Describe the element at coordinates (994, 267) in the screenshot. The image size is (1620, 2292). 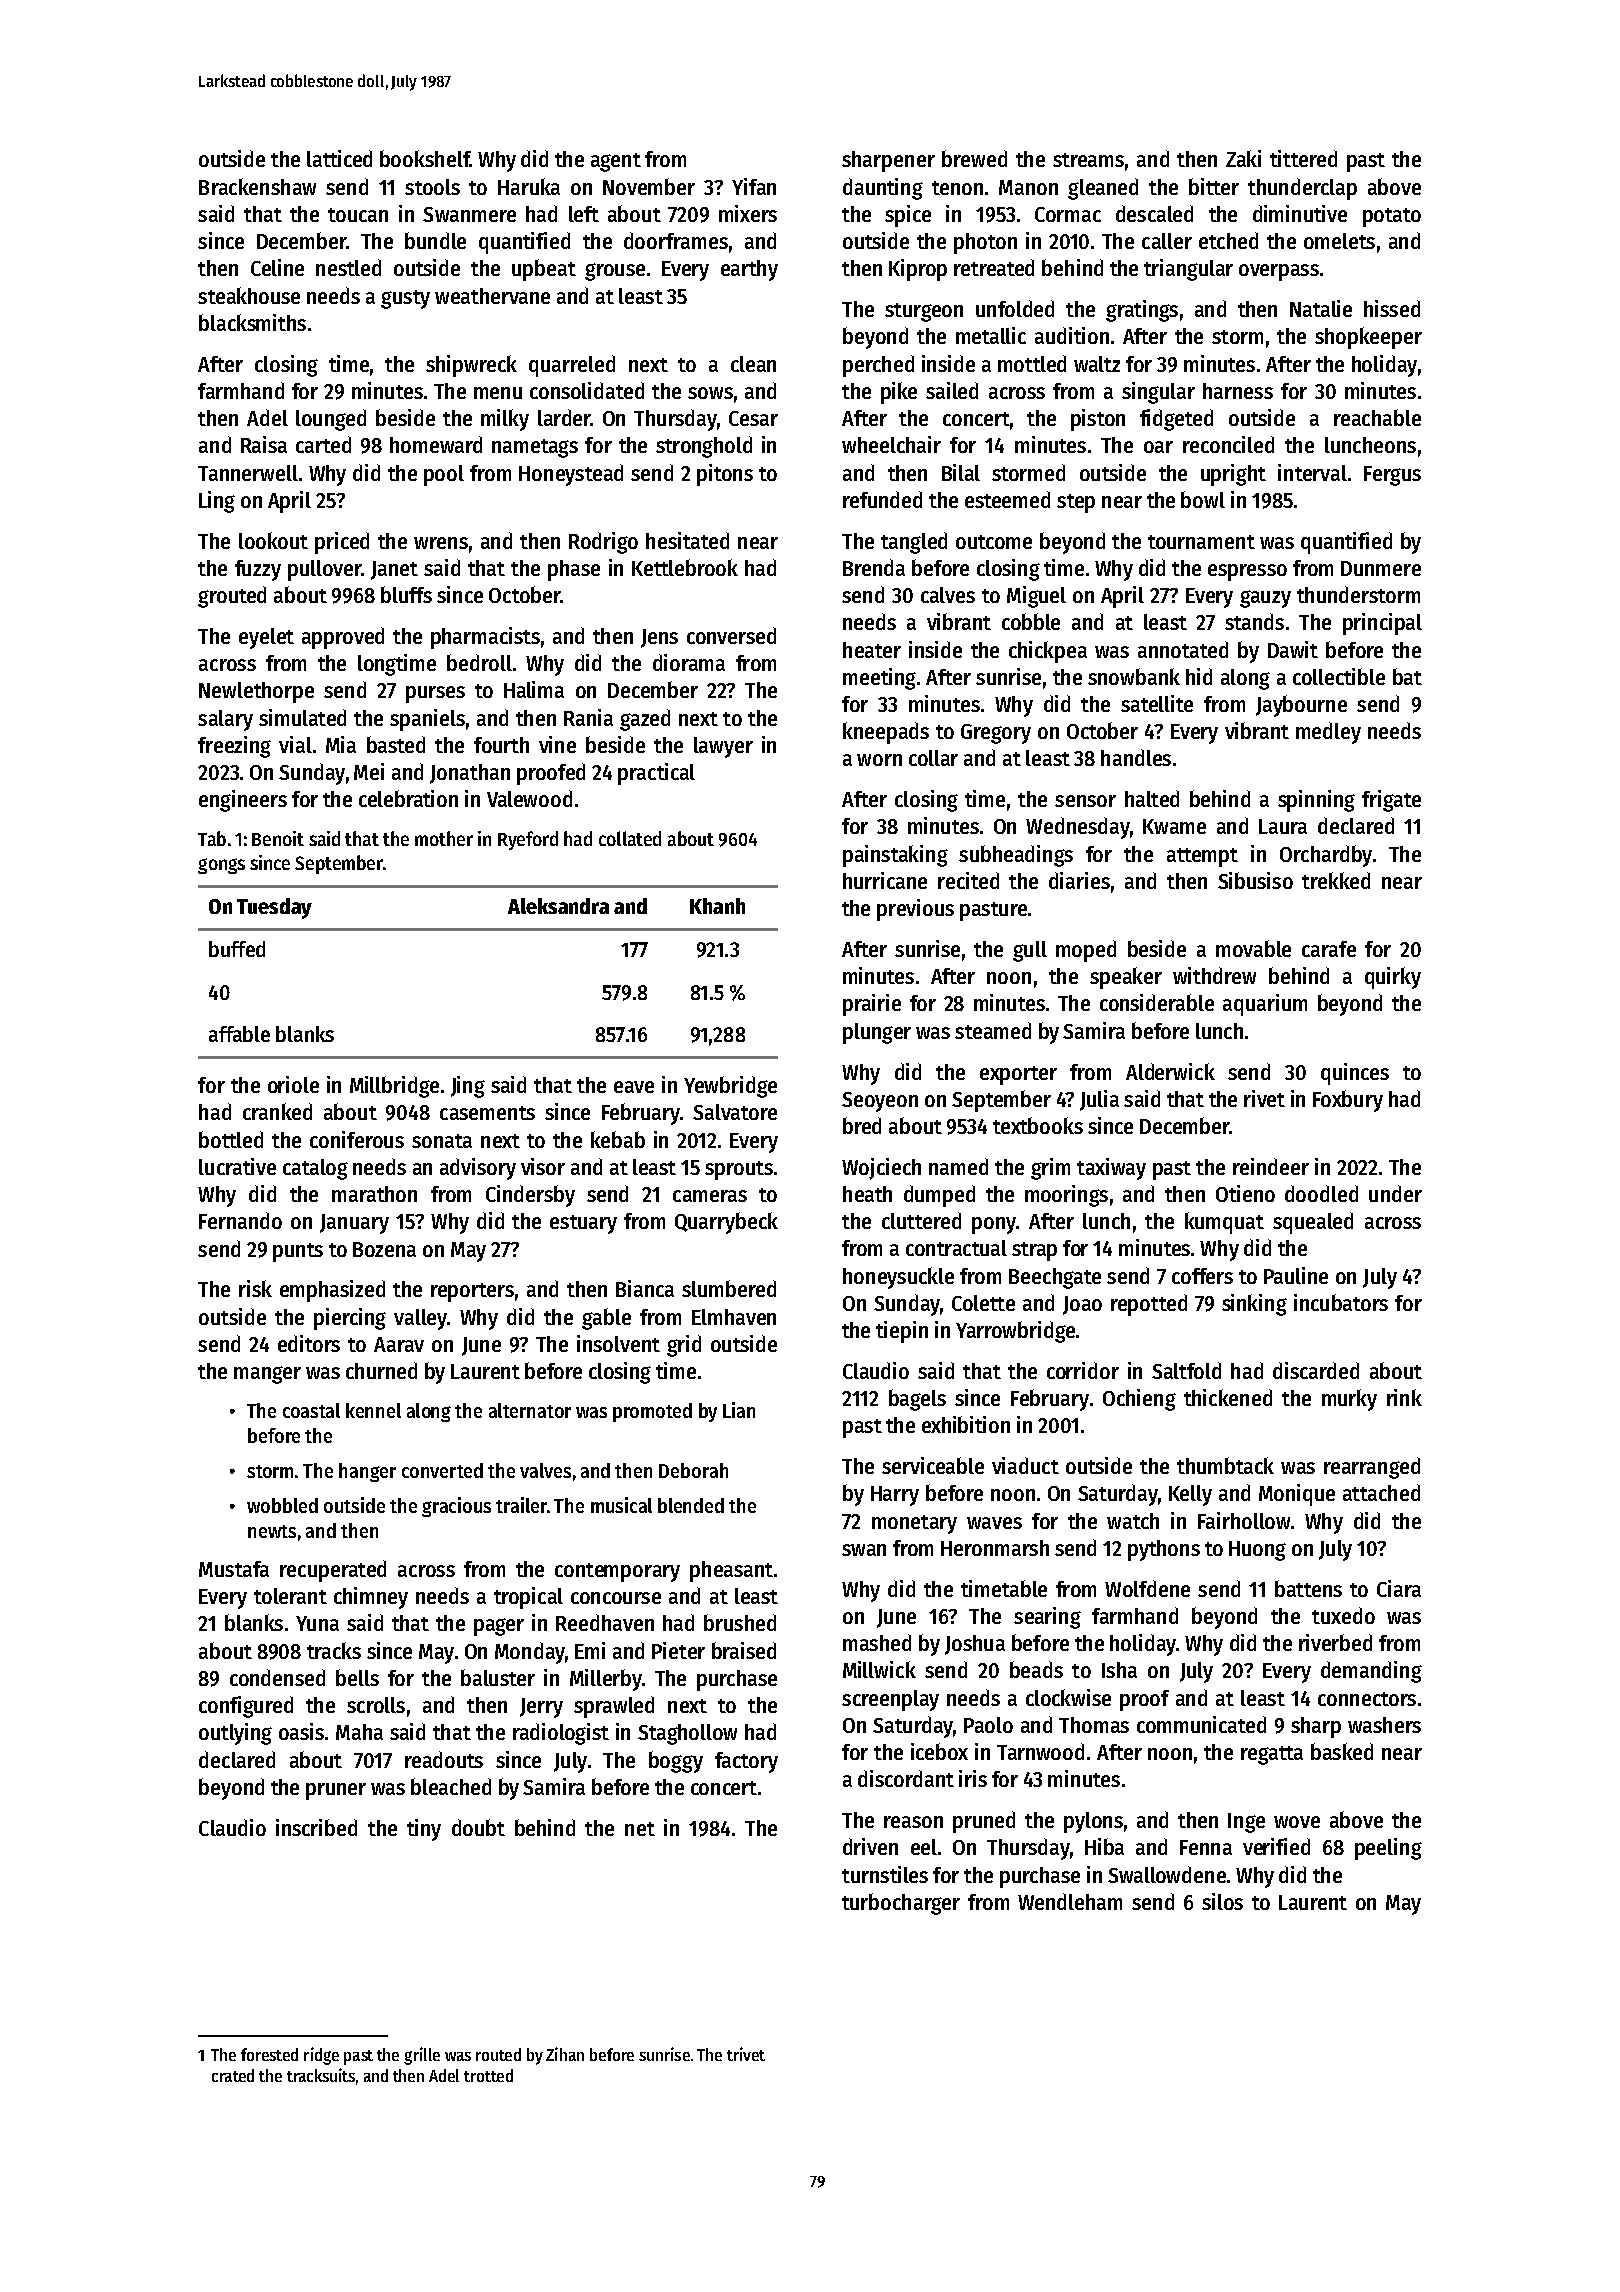
I see `retreated` at that location.
